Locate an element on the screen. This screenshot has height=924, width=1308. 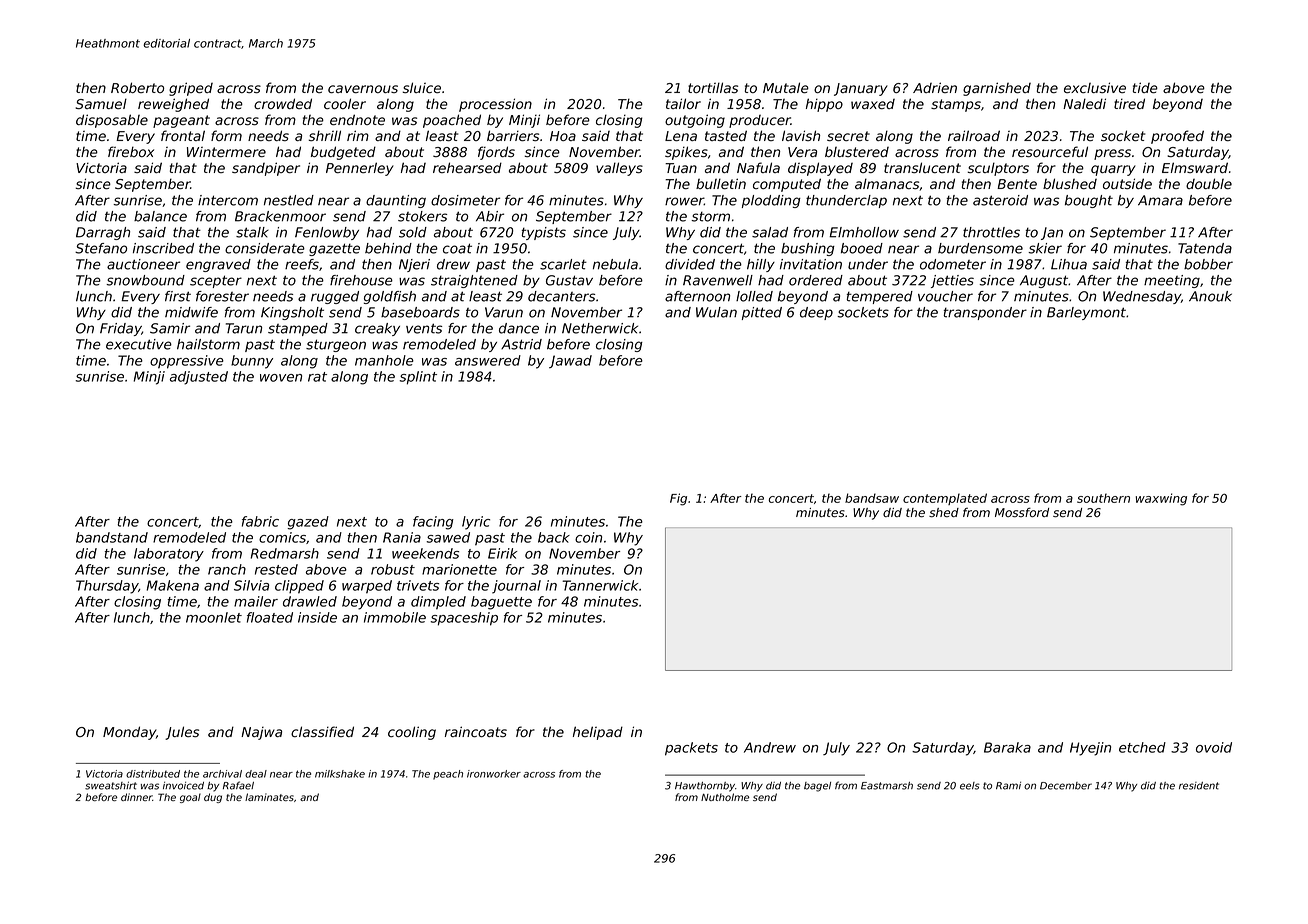
bandstand is located at coordinates (112, 537).
